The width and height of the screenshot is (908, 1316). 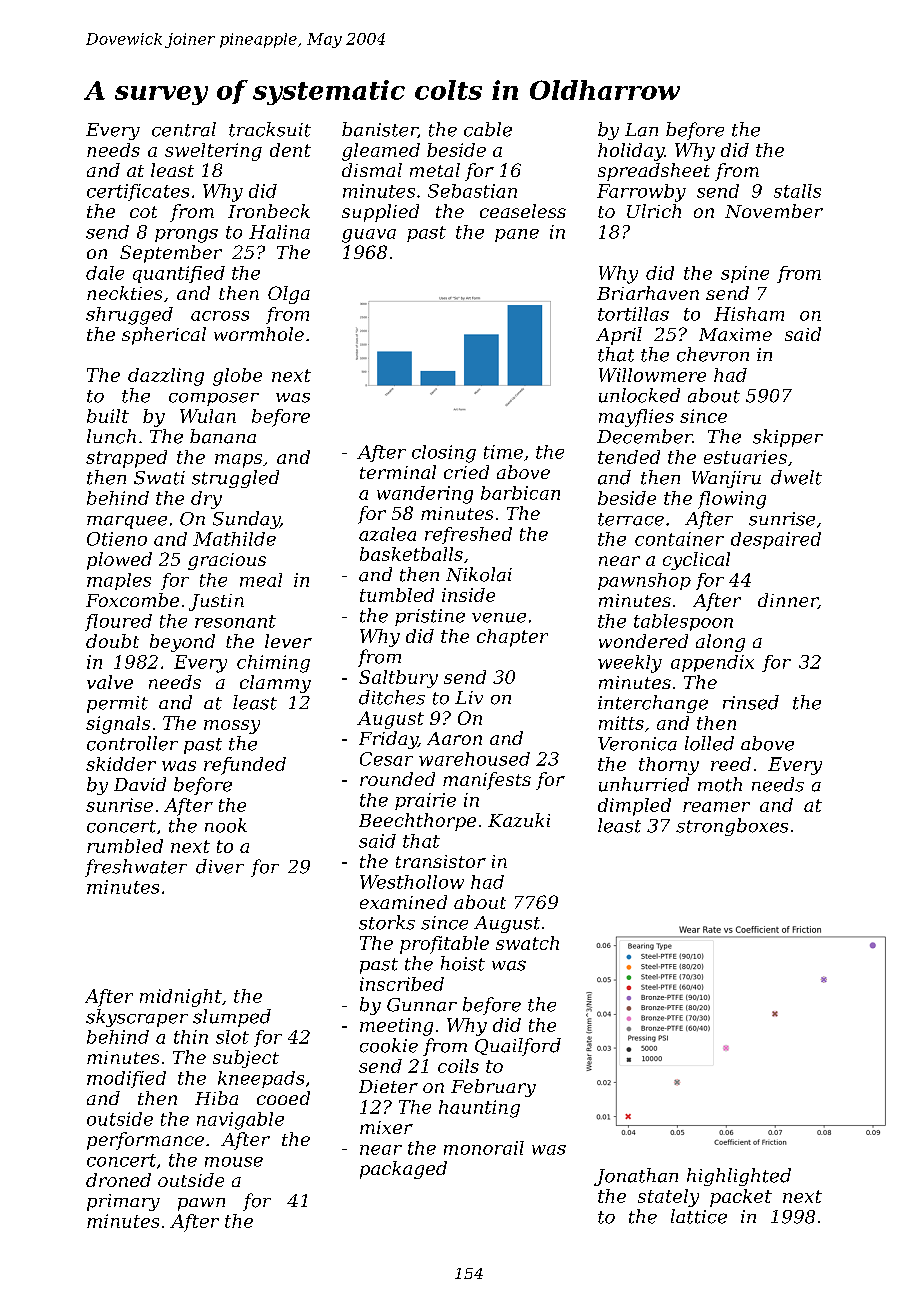 I want to click on packet, so click(x=741, y=1198).
